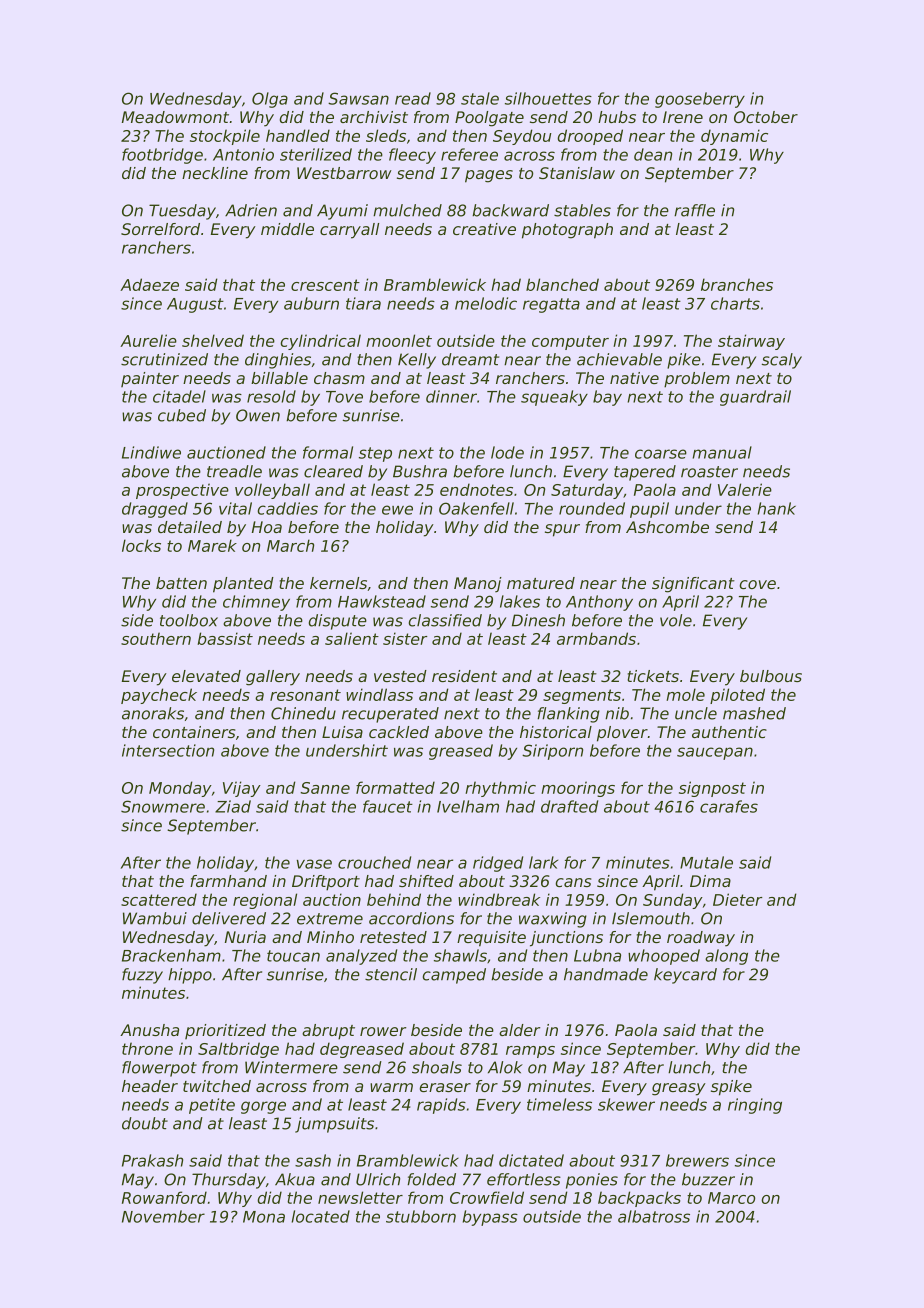 Image resolution: width=924 pixels, height=1308 pixels. I want to click on Mona, so click(264, 1217).
